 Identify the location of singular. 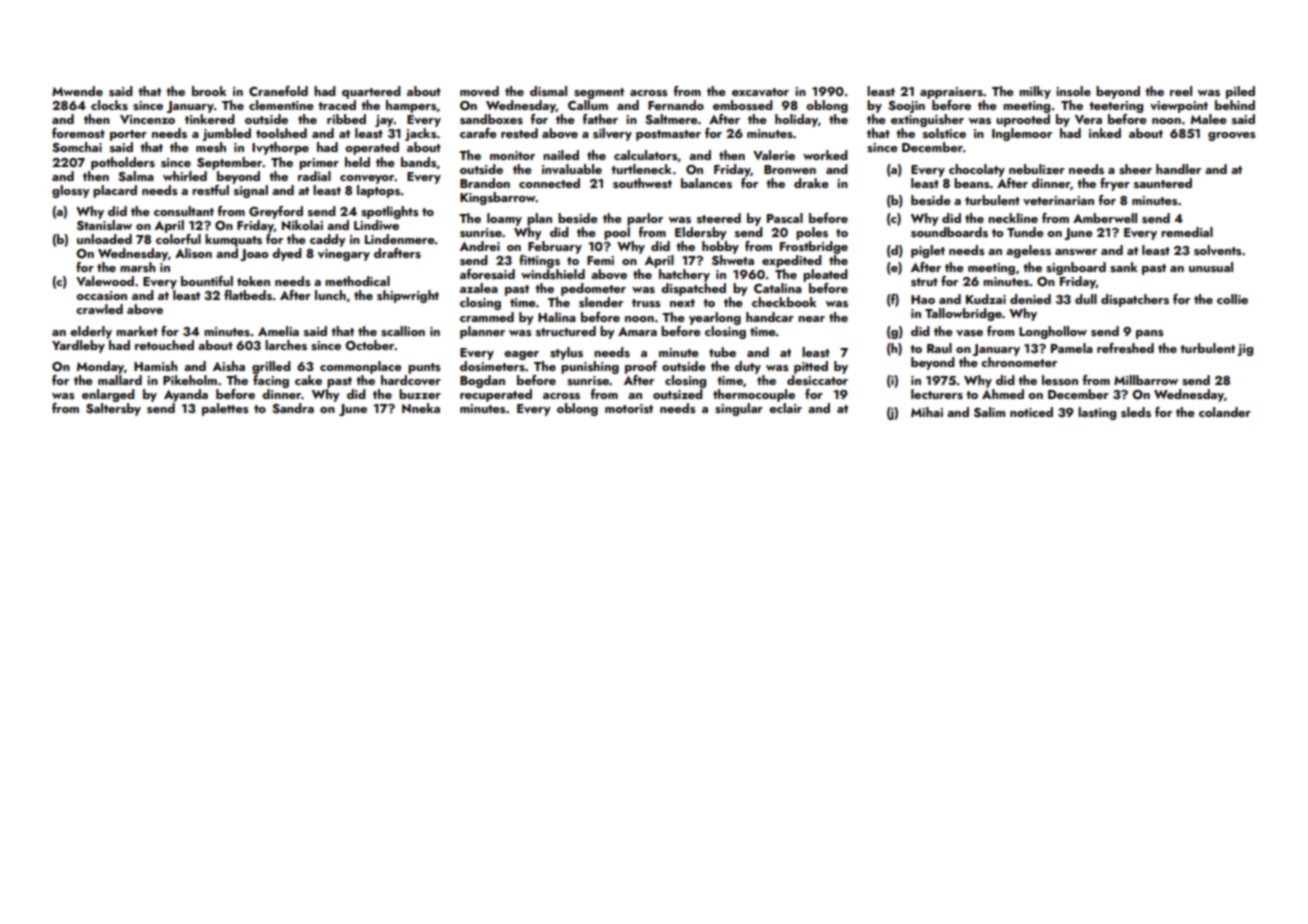
(739, 409).
